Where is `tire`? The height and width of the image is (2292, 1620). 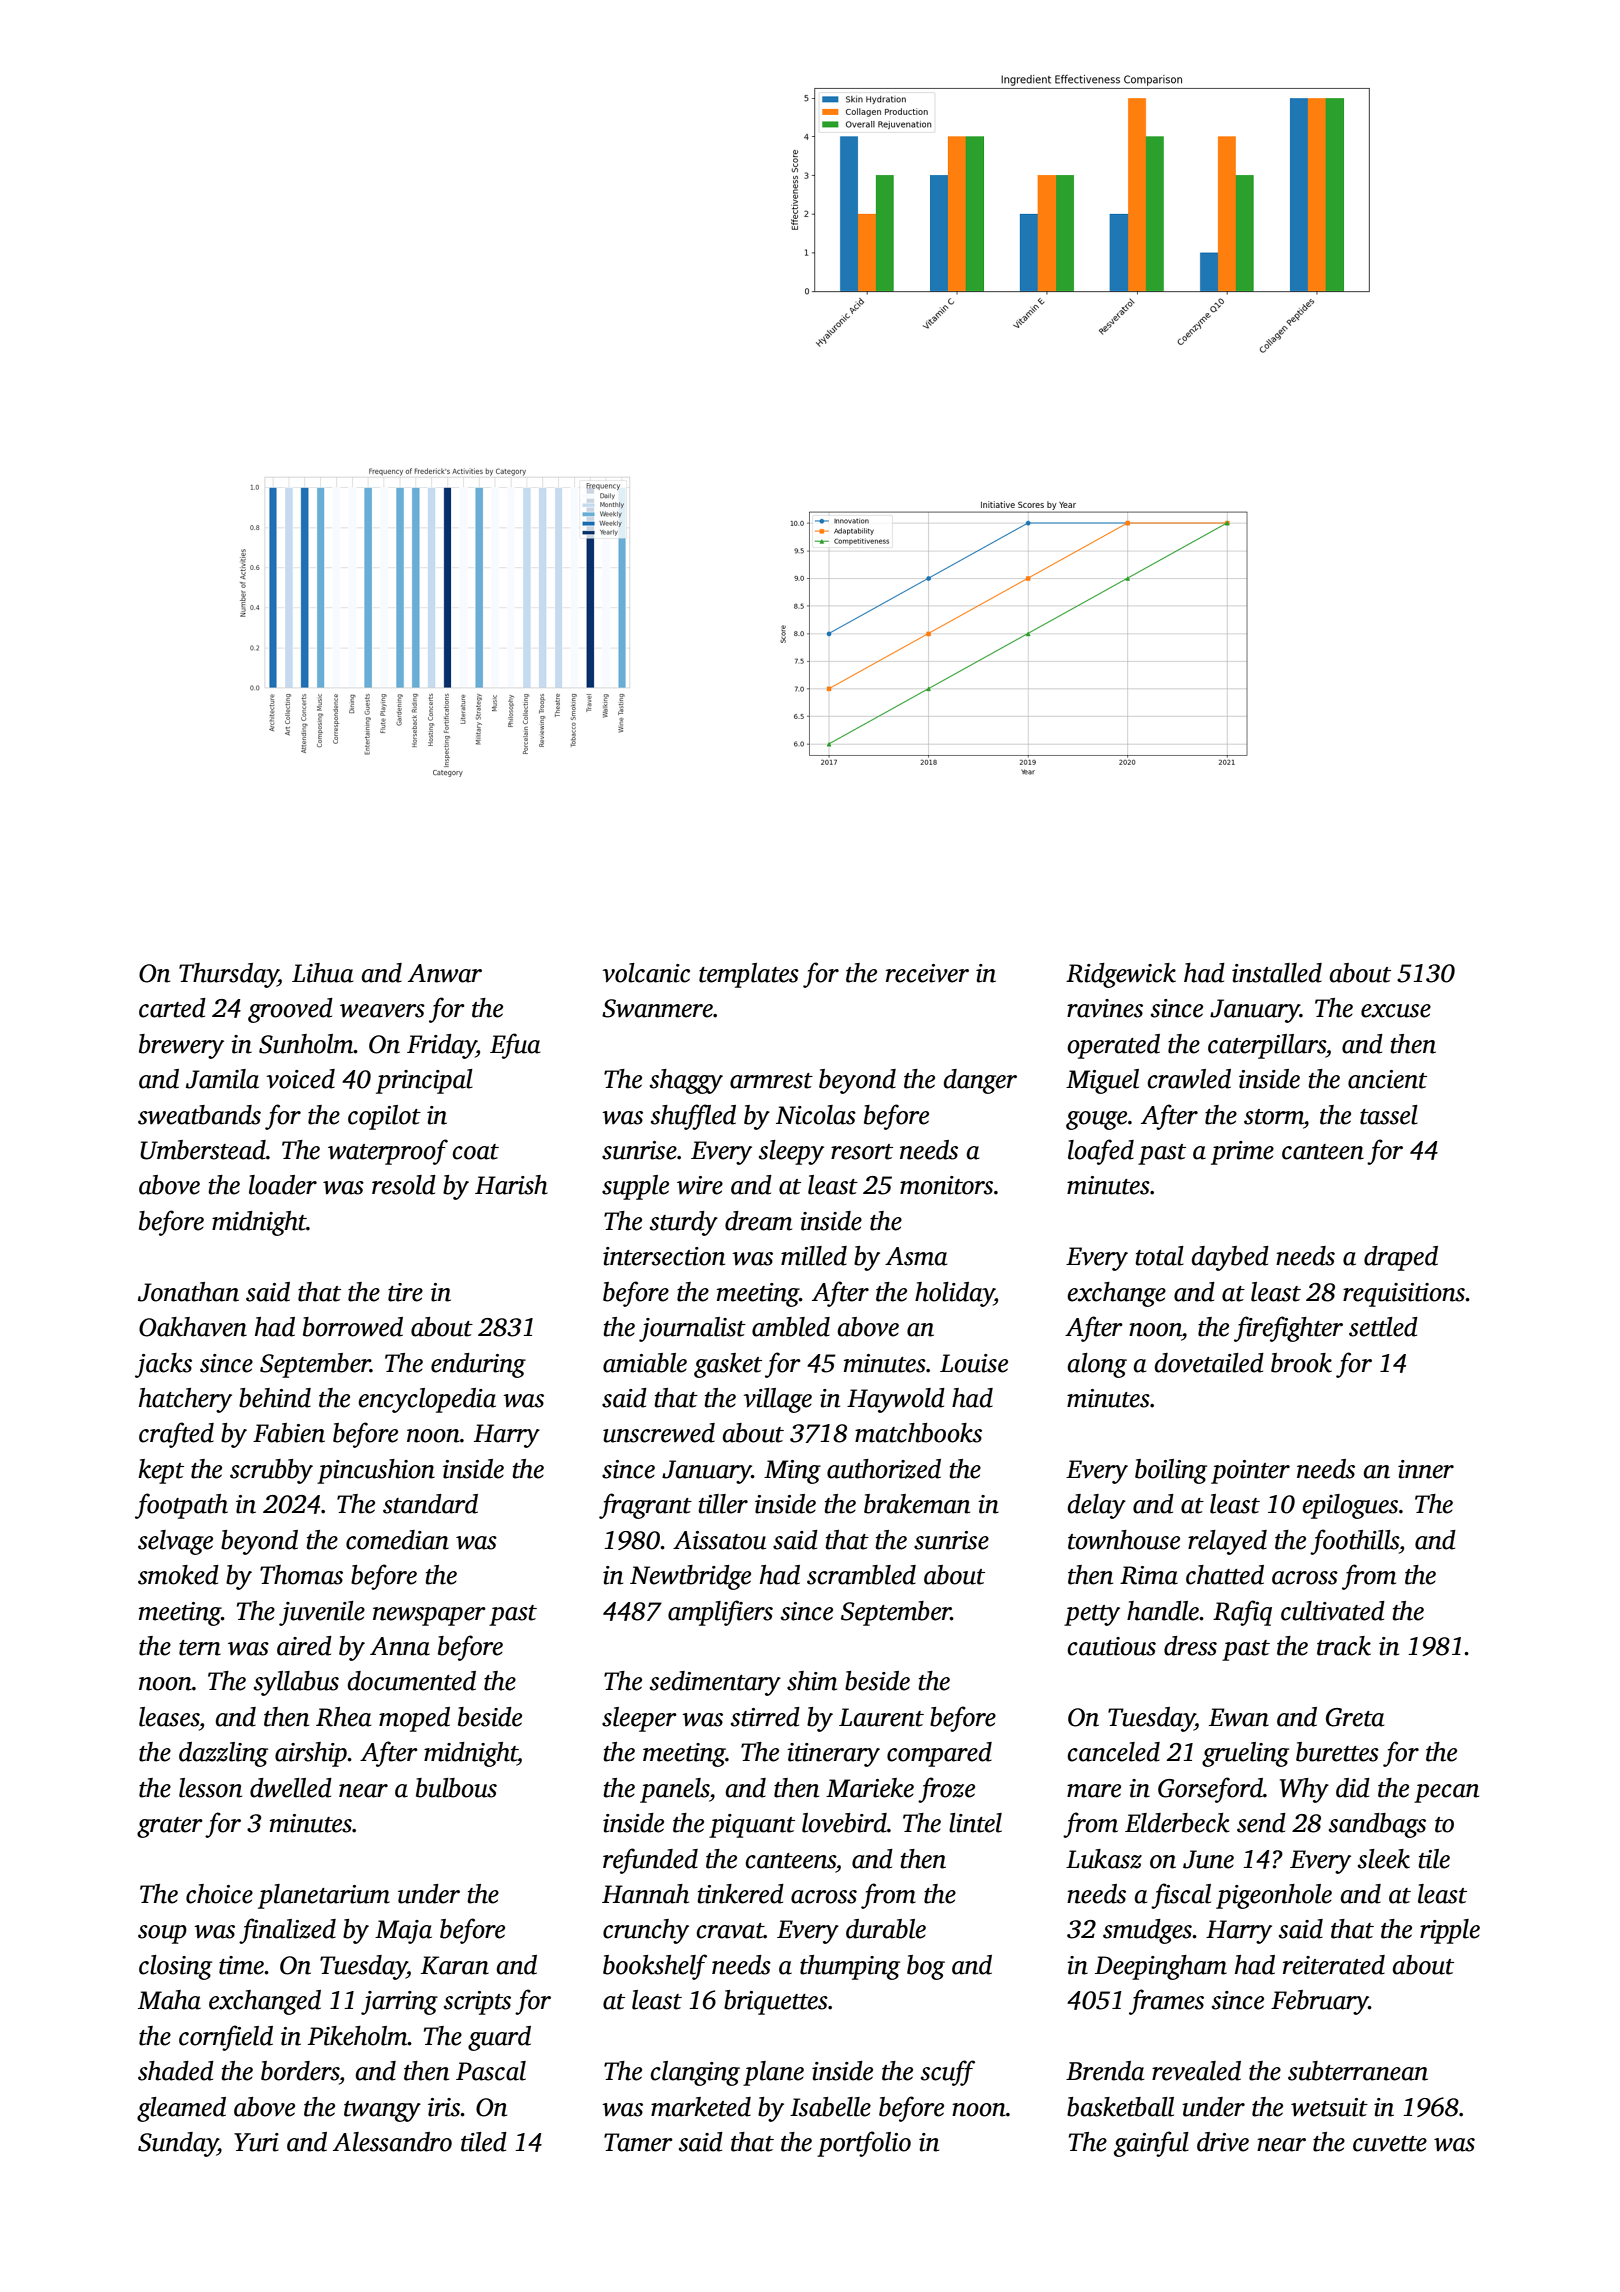
tire is located at coordinates (405, 1292).
